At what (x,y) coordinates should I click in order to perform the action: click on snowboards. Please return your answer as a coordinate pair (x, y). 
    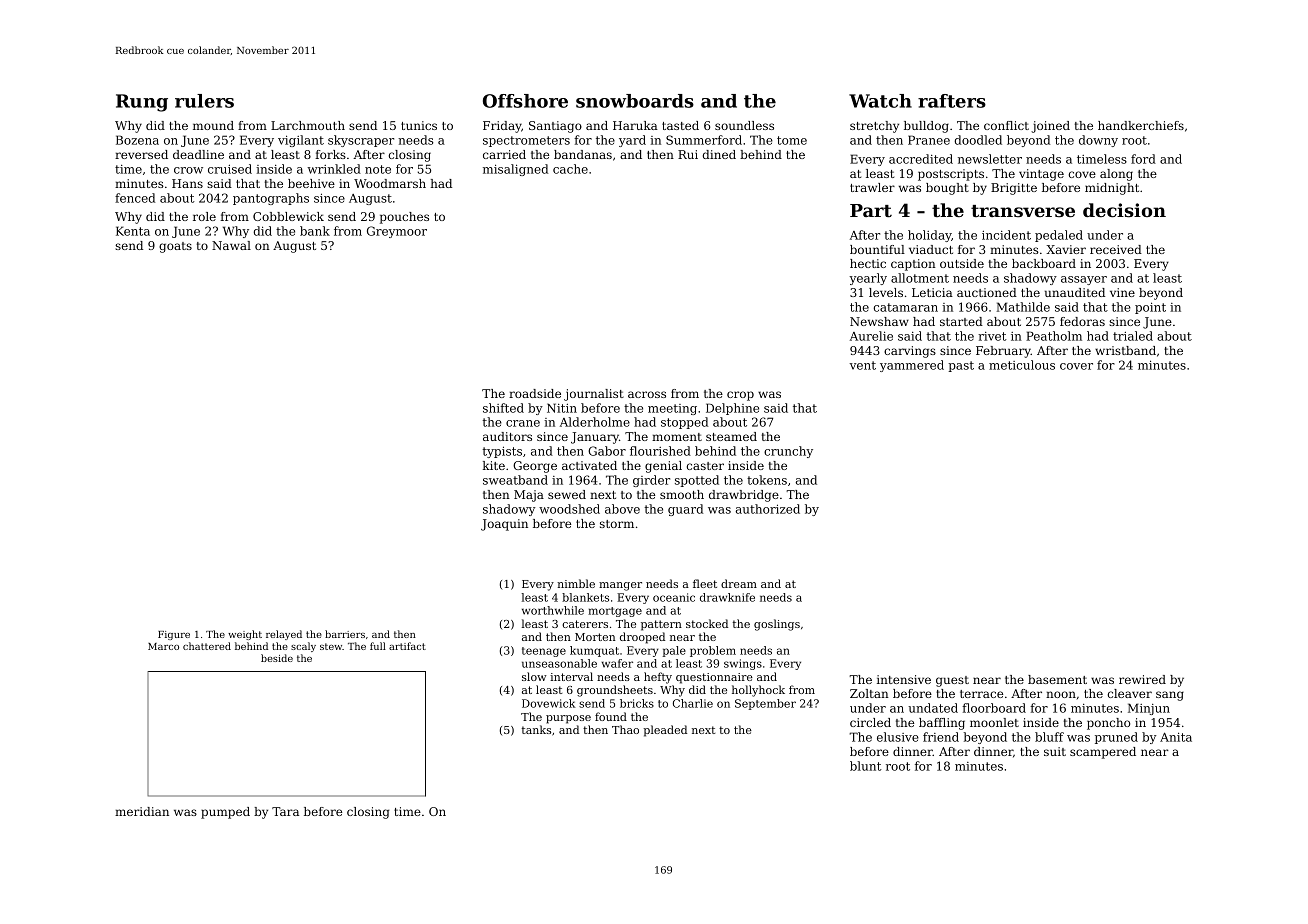
    Looking at the image, I should click on (635, 101).
